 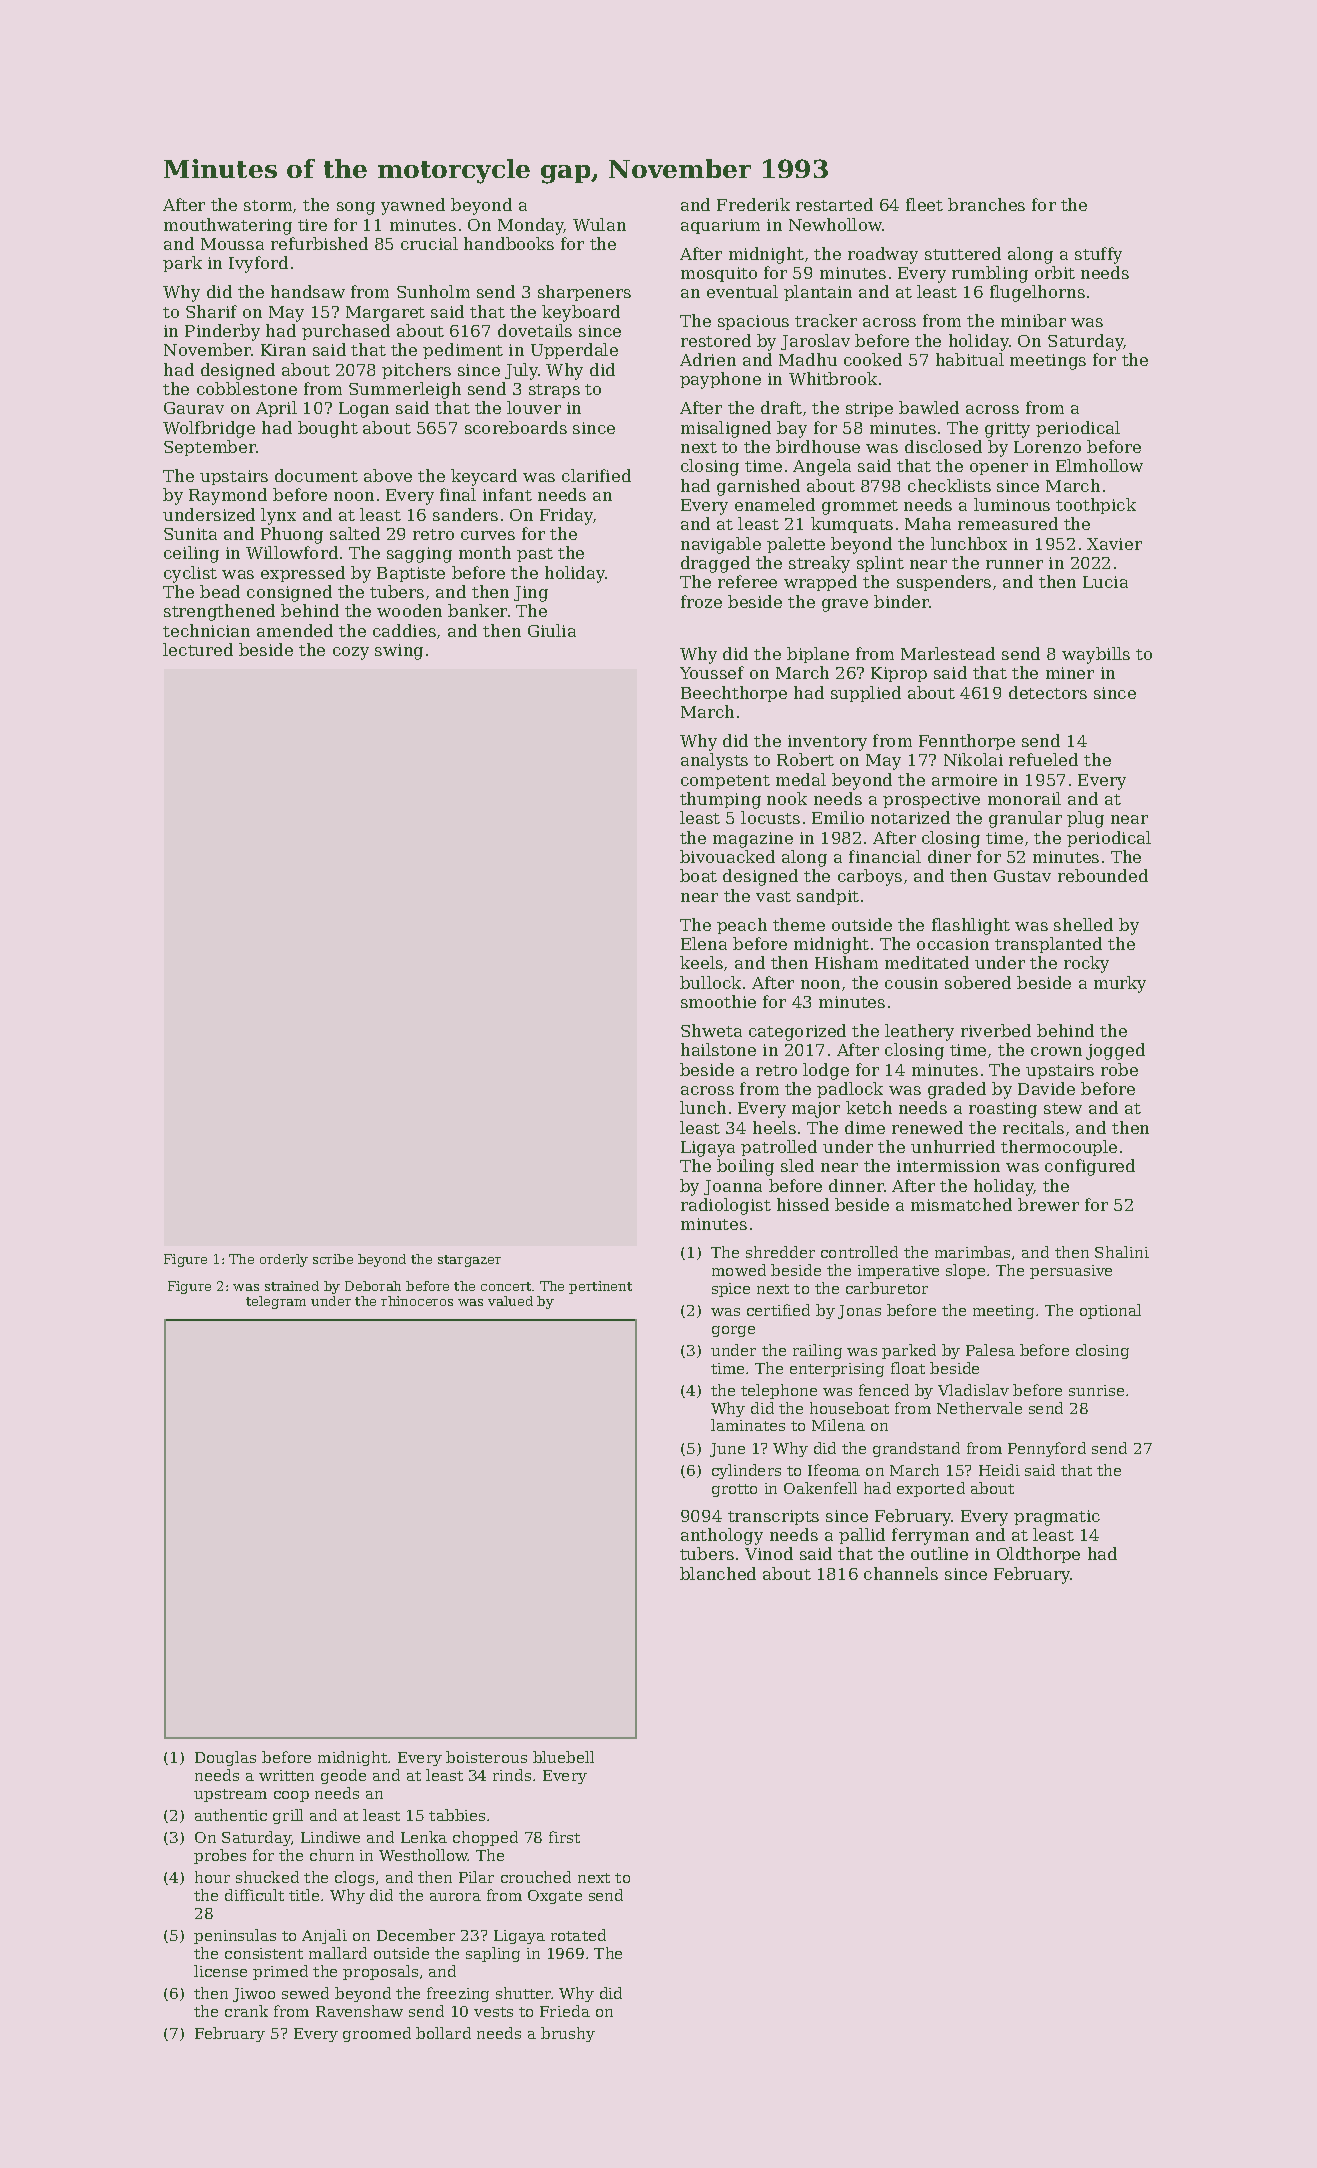 I want to click on Wulan, so click(x=599, y=224).
